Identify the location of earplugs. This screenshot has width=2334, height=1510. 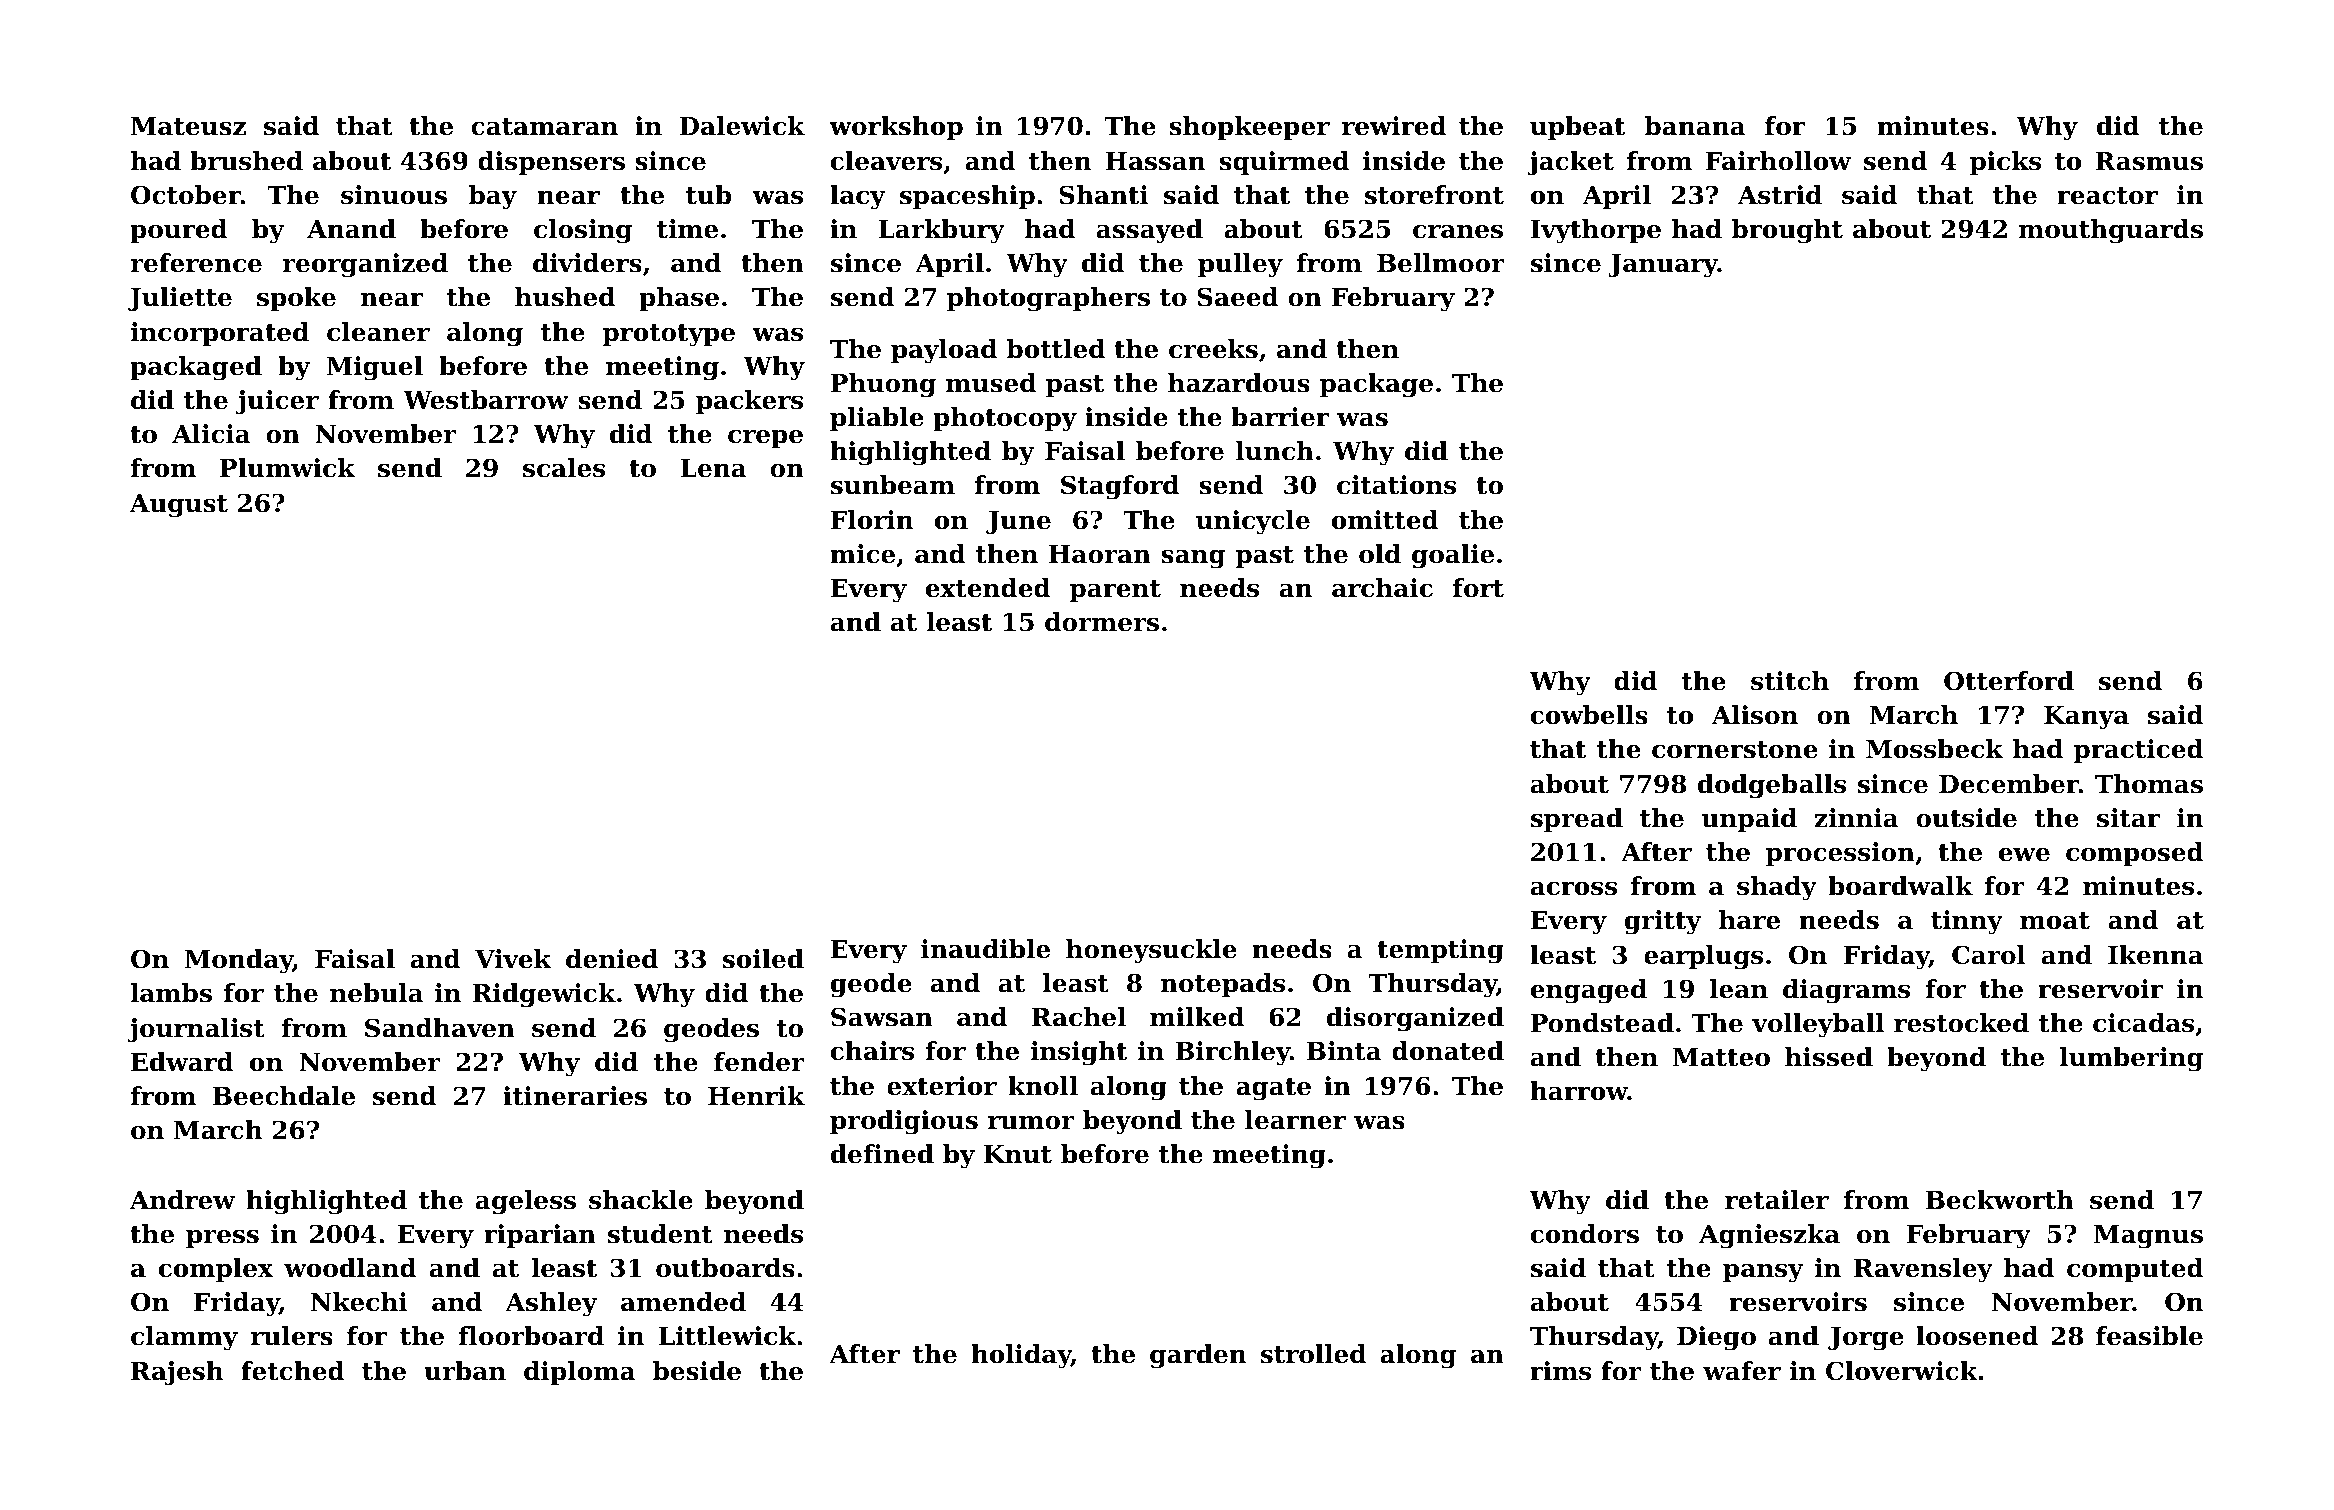
(1703, 957).
